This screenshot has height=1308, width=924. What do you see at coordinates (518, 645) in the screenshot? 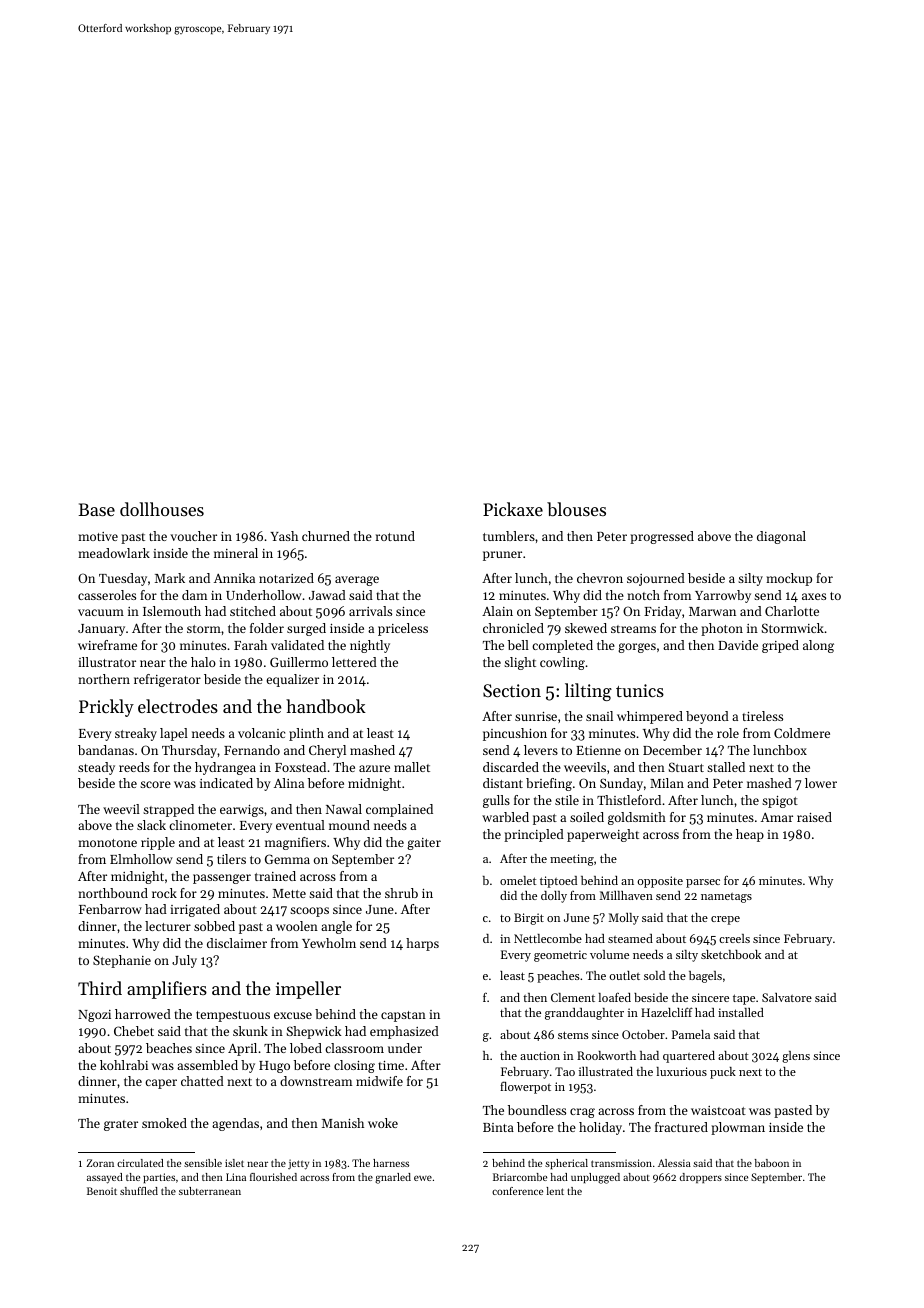
I see `bell` at bounding box center [518, 645].
